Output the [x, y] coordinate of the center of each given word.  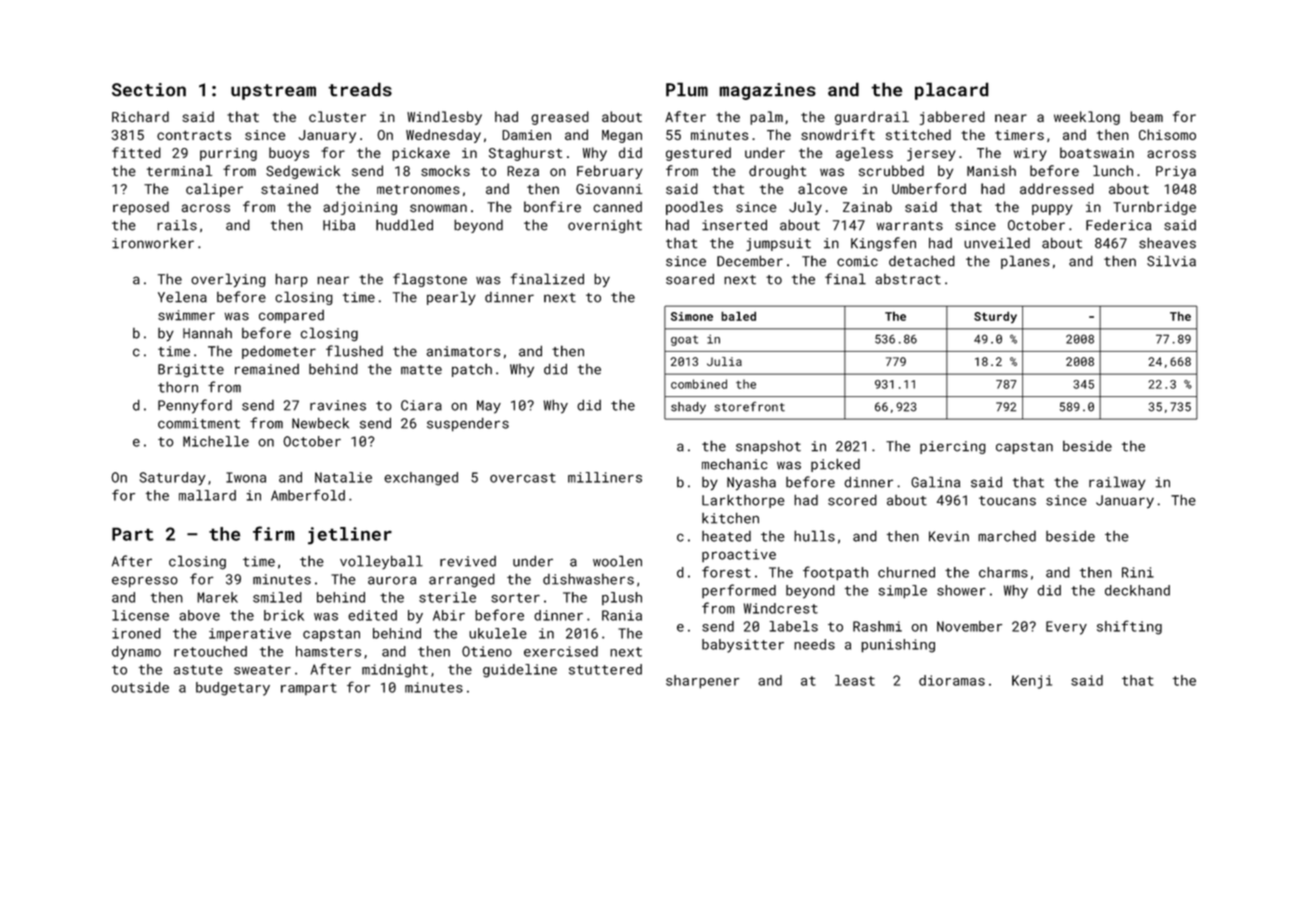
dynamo [136, 653]
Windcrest [781, 608]
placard [952, 91]
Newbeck [320, 423]
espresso [145, 582]
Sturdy [995, 317]
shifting [1129, 627]
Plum [687, 89]
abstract [908, 279]
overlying [228, 280]
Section [149, 90]
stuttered [605, 669]
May [489, 407]
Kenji [1032, 682]
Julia [724, 361]
